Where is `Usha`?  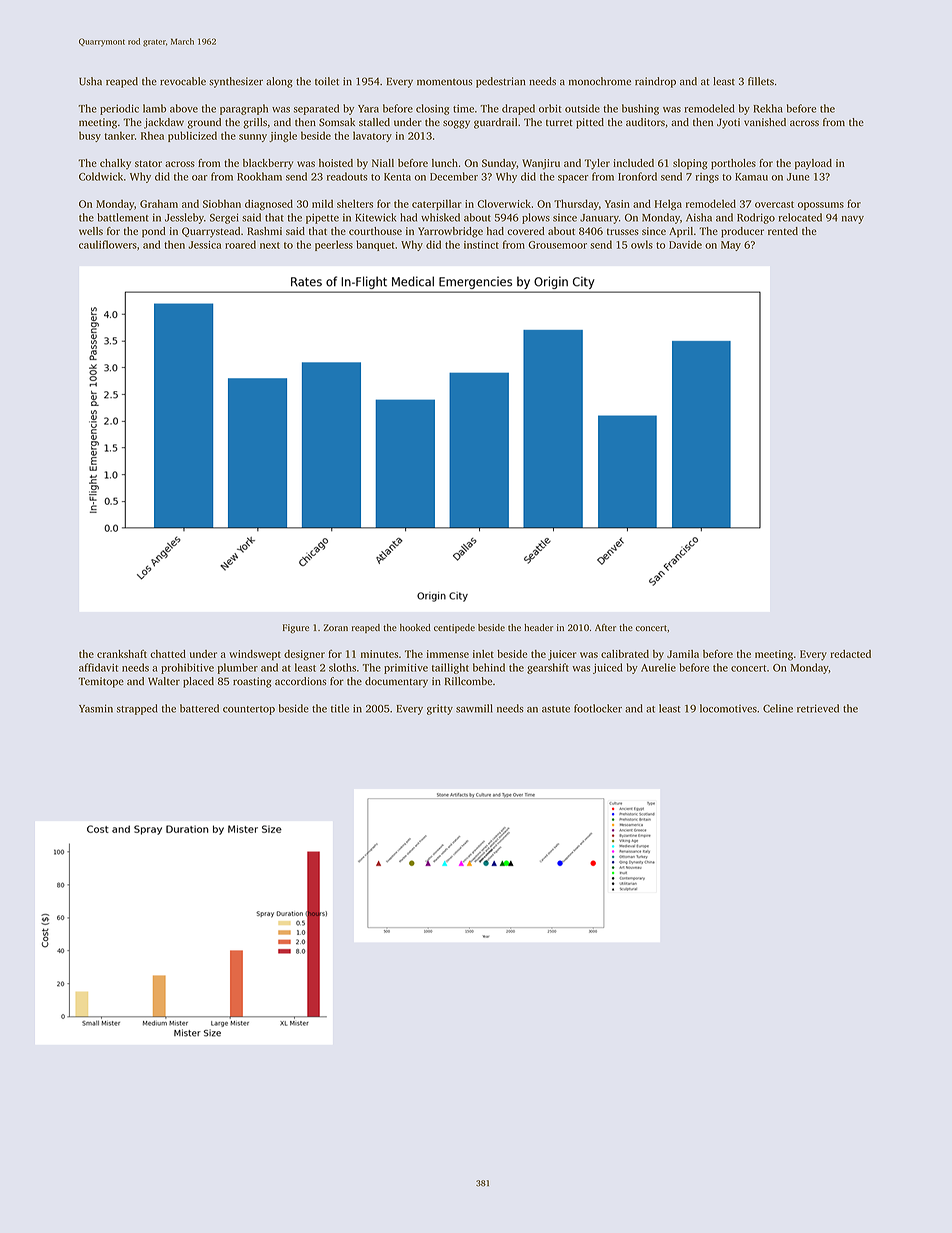 Usha is located at coordinates (90, 81).
